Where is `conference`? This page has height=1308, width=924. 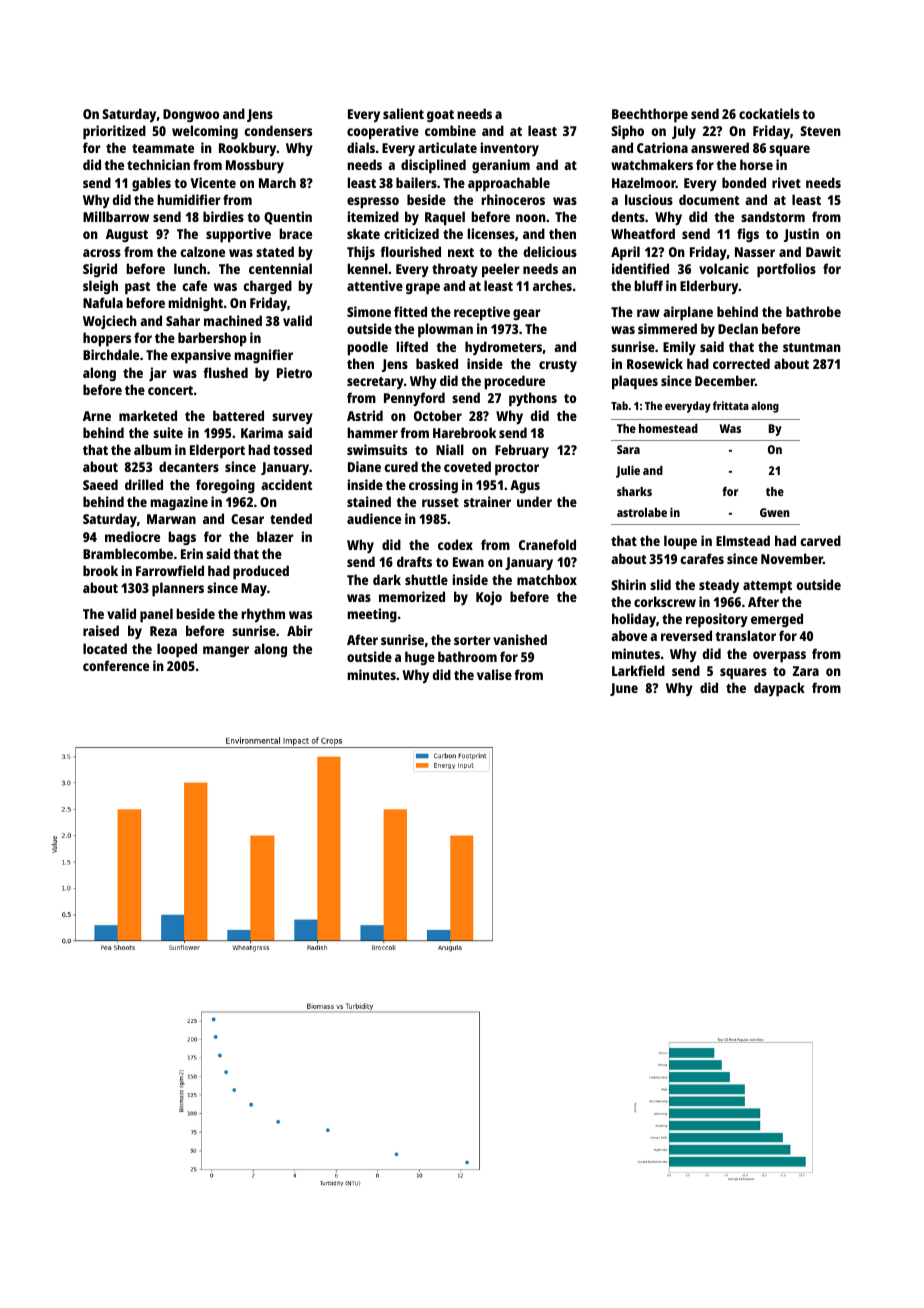
conference is located at coordinates (116, 665).
